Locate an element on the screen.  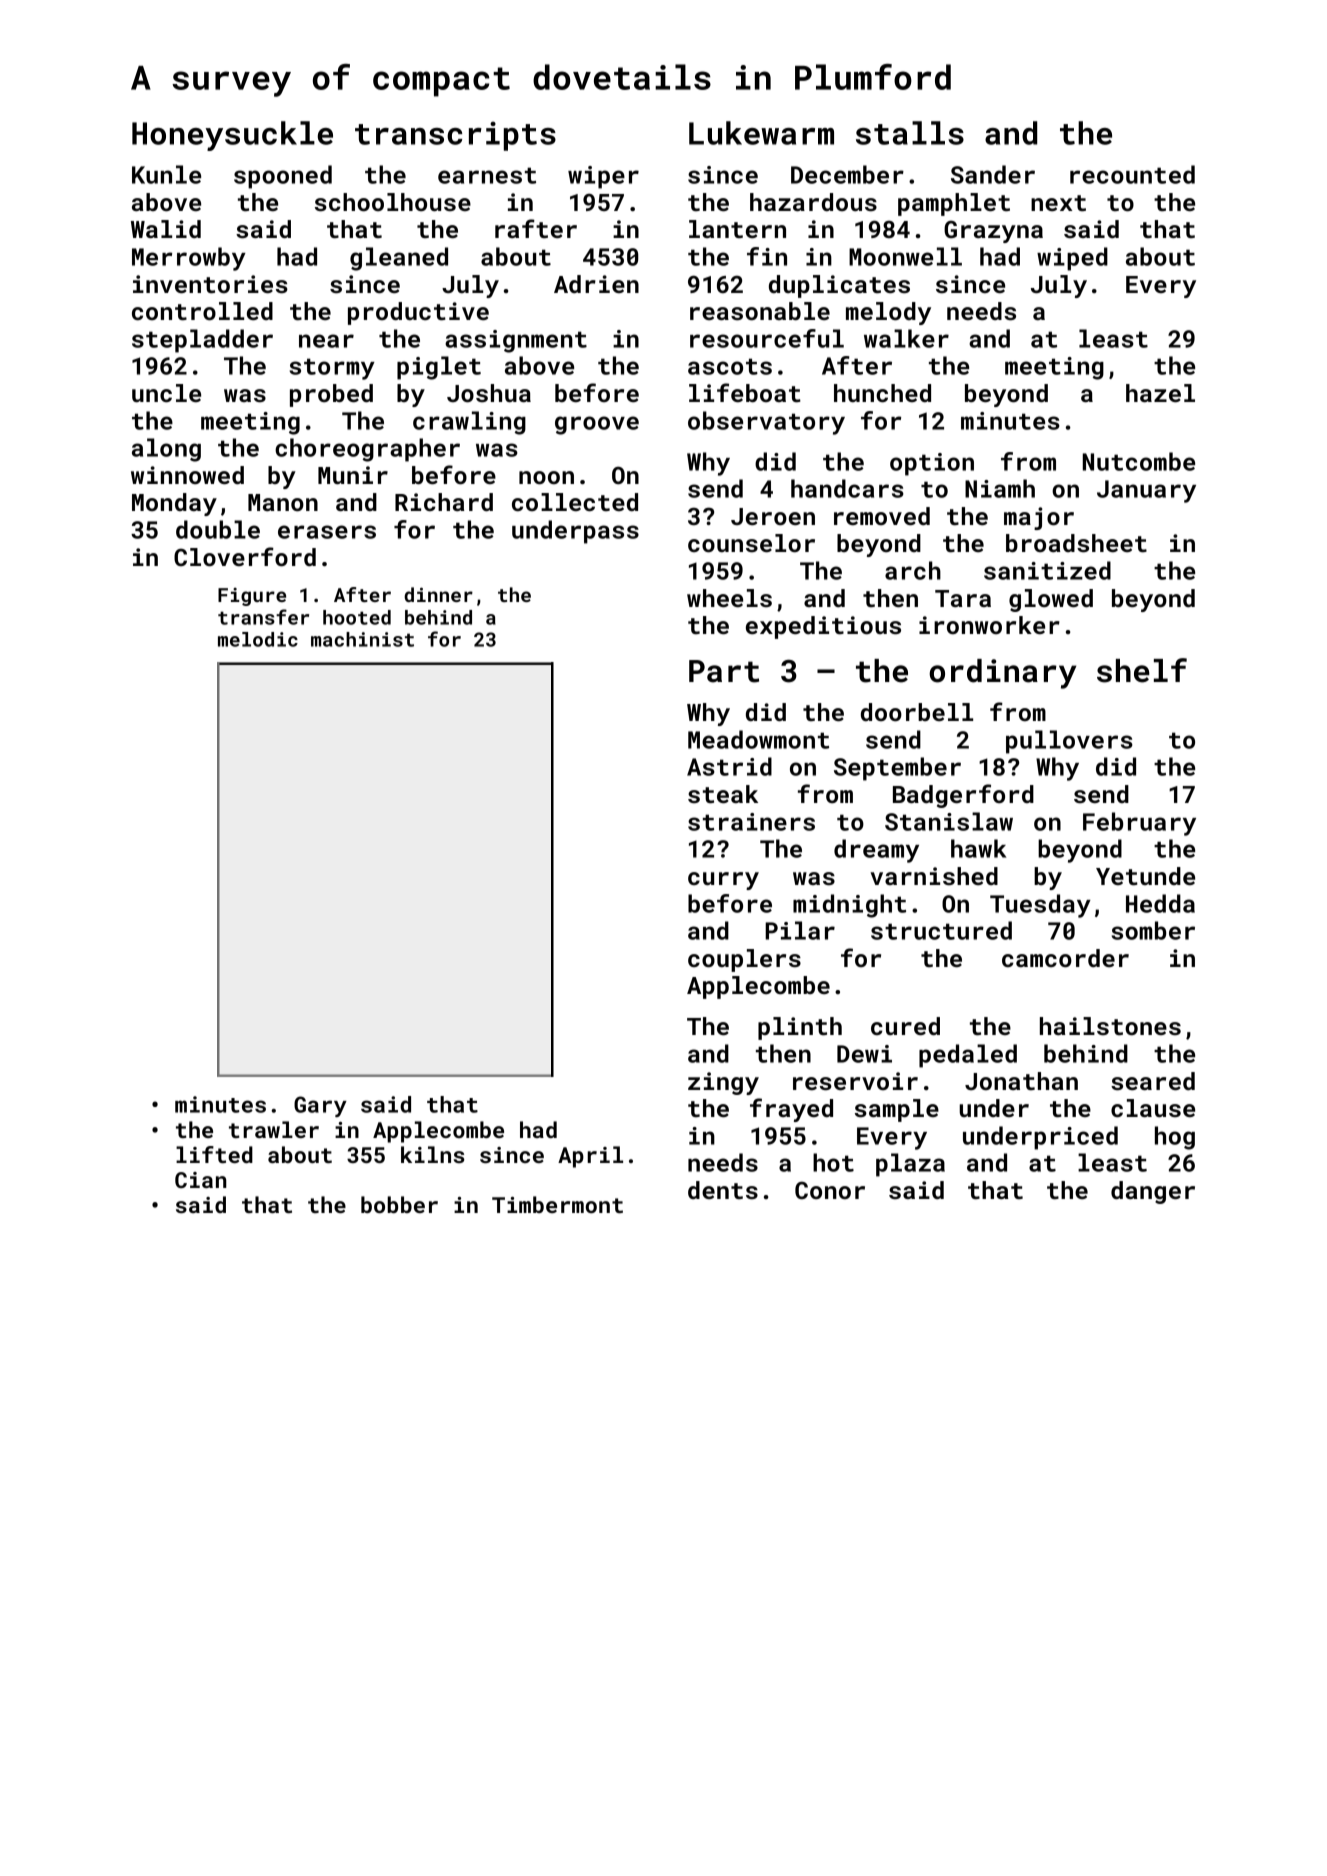
stalls is located at coordinates (910, 133).
